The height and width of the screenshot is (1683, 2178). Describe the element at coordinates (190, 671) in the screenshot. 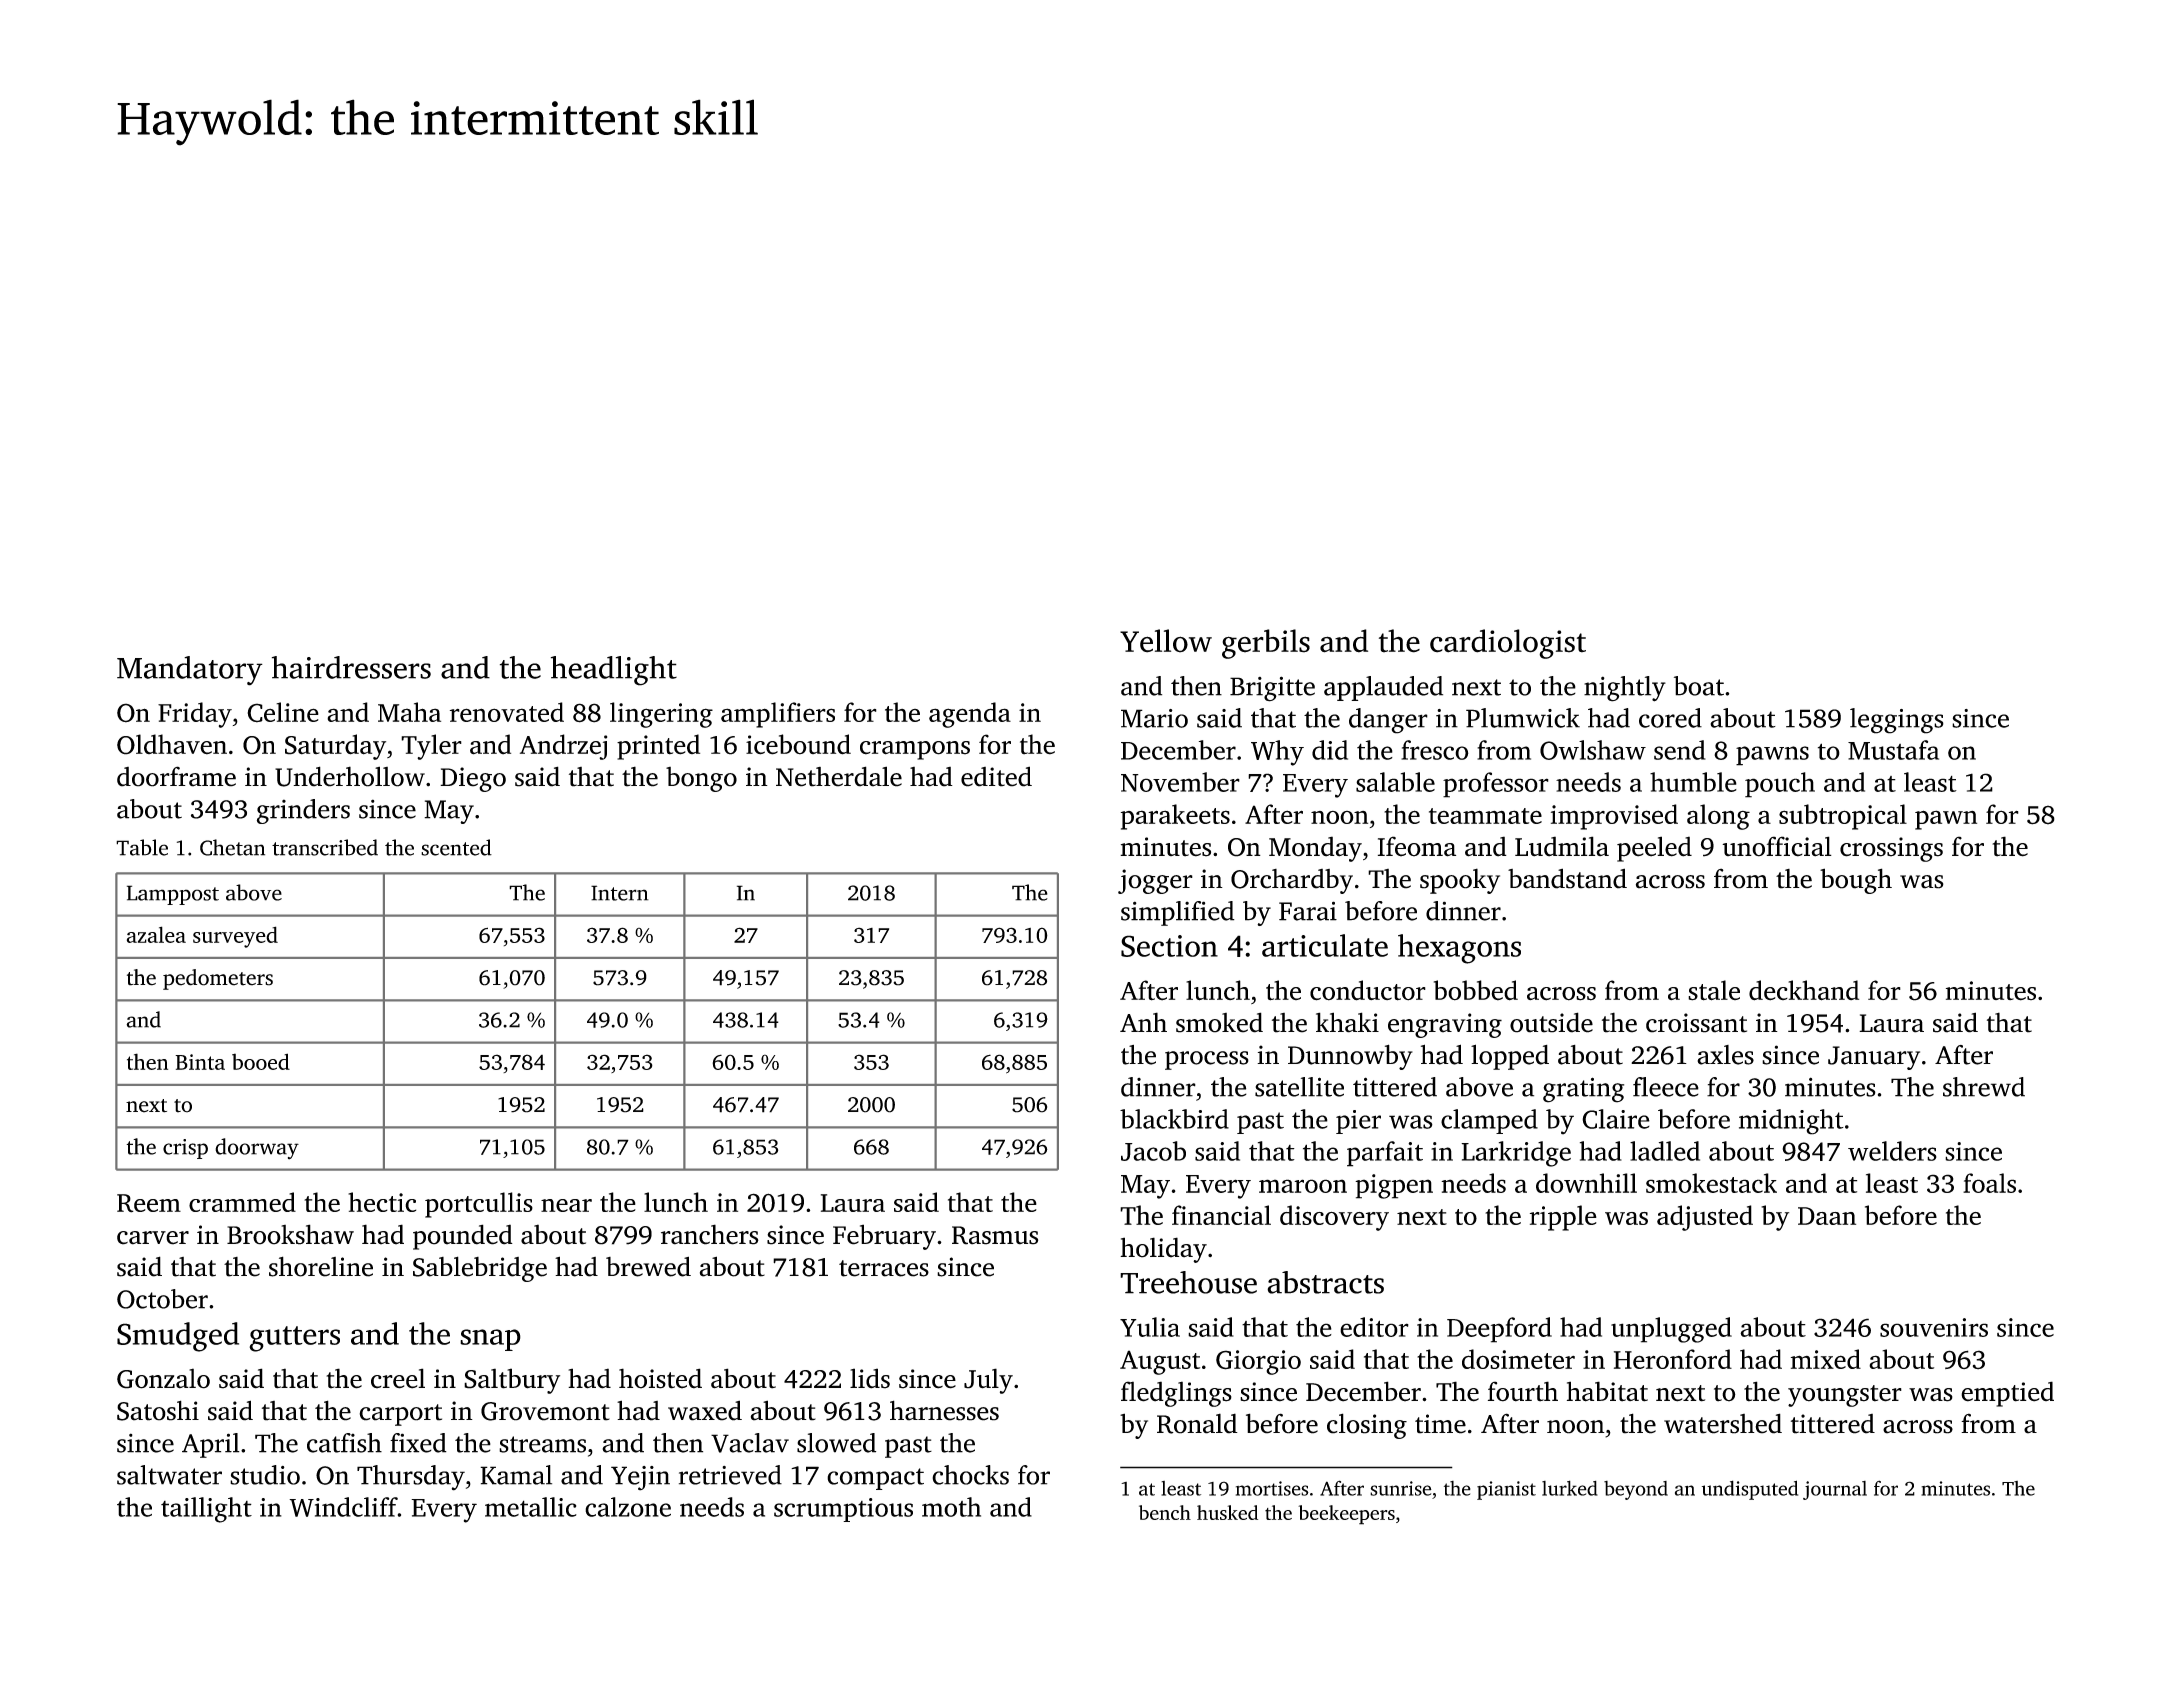

I see `Mandatory` at that location.
